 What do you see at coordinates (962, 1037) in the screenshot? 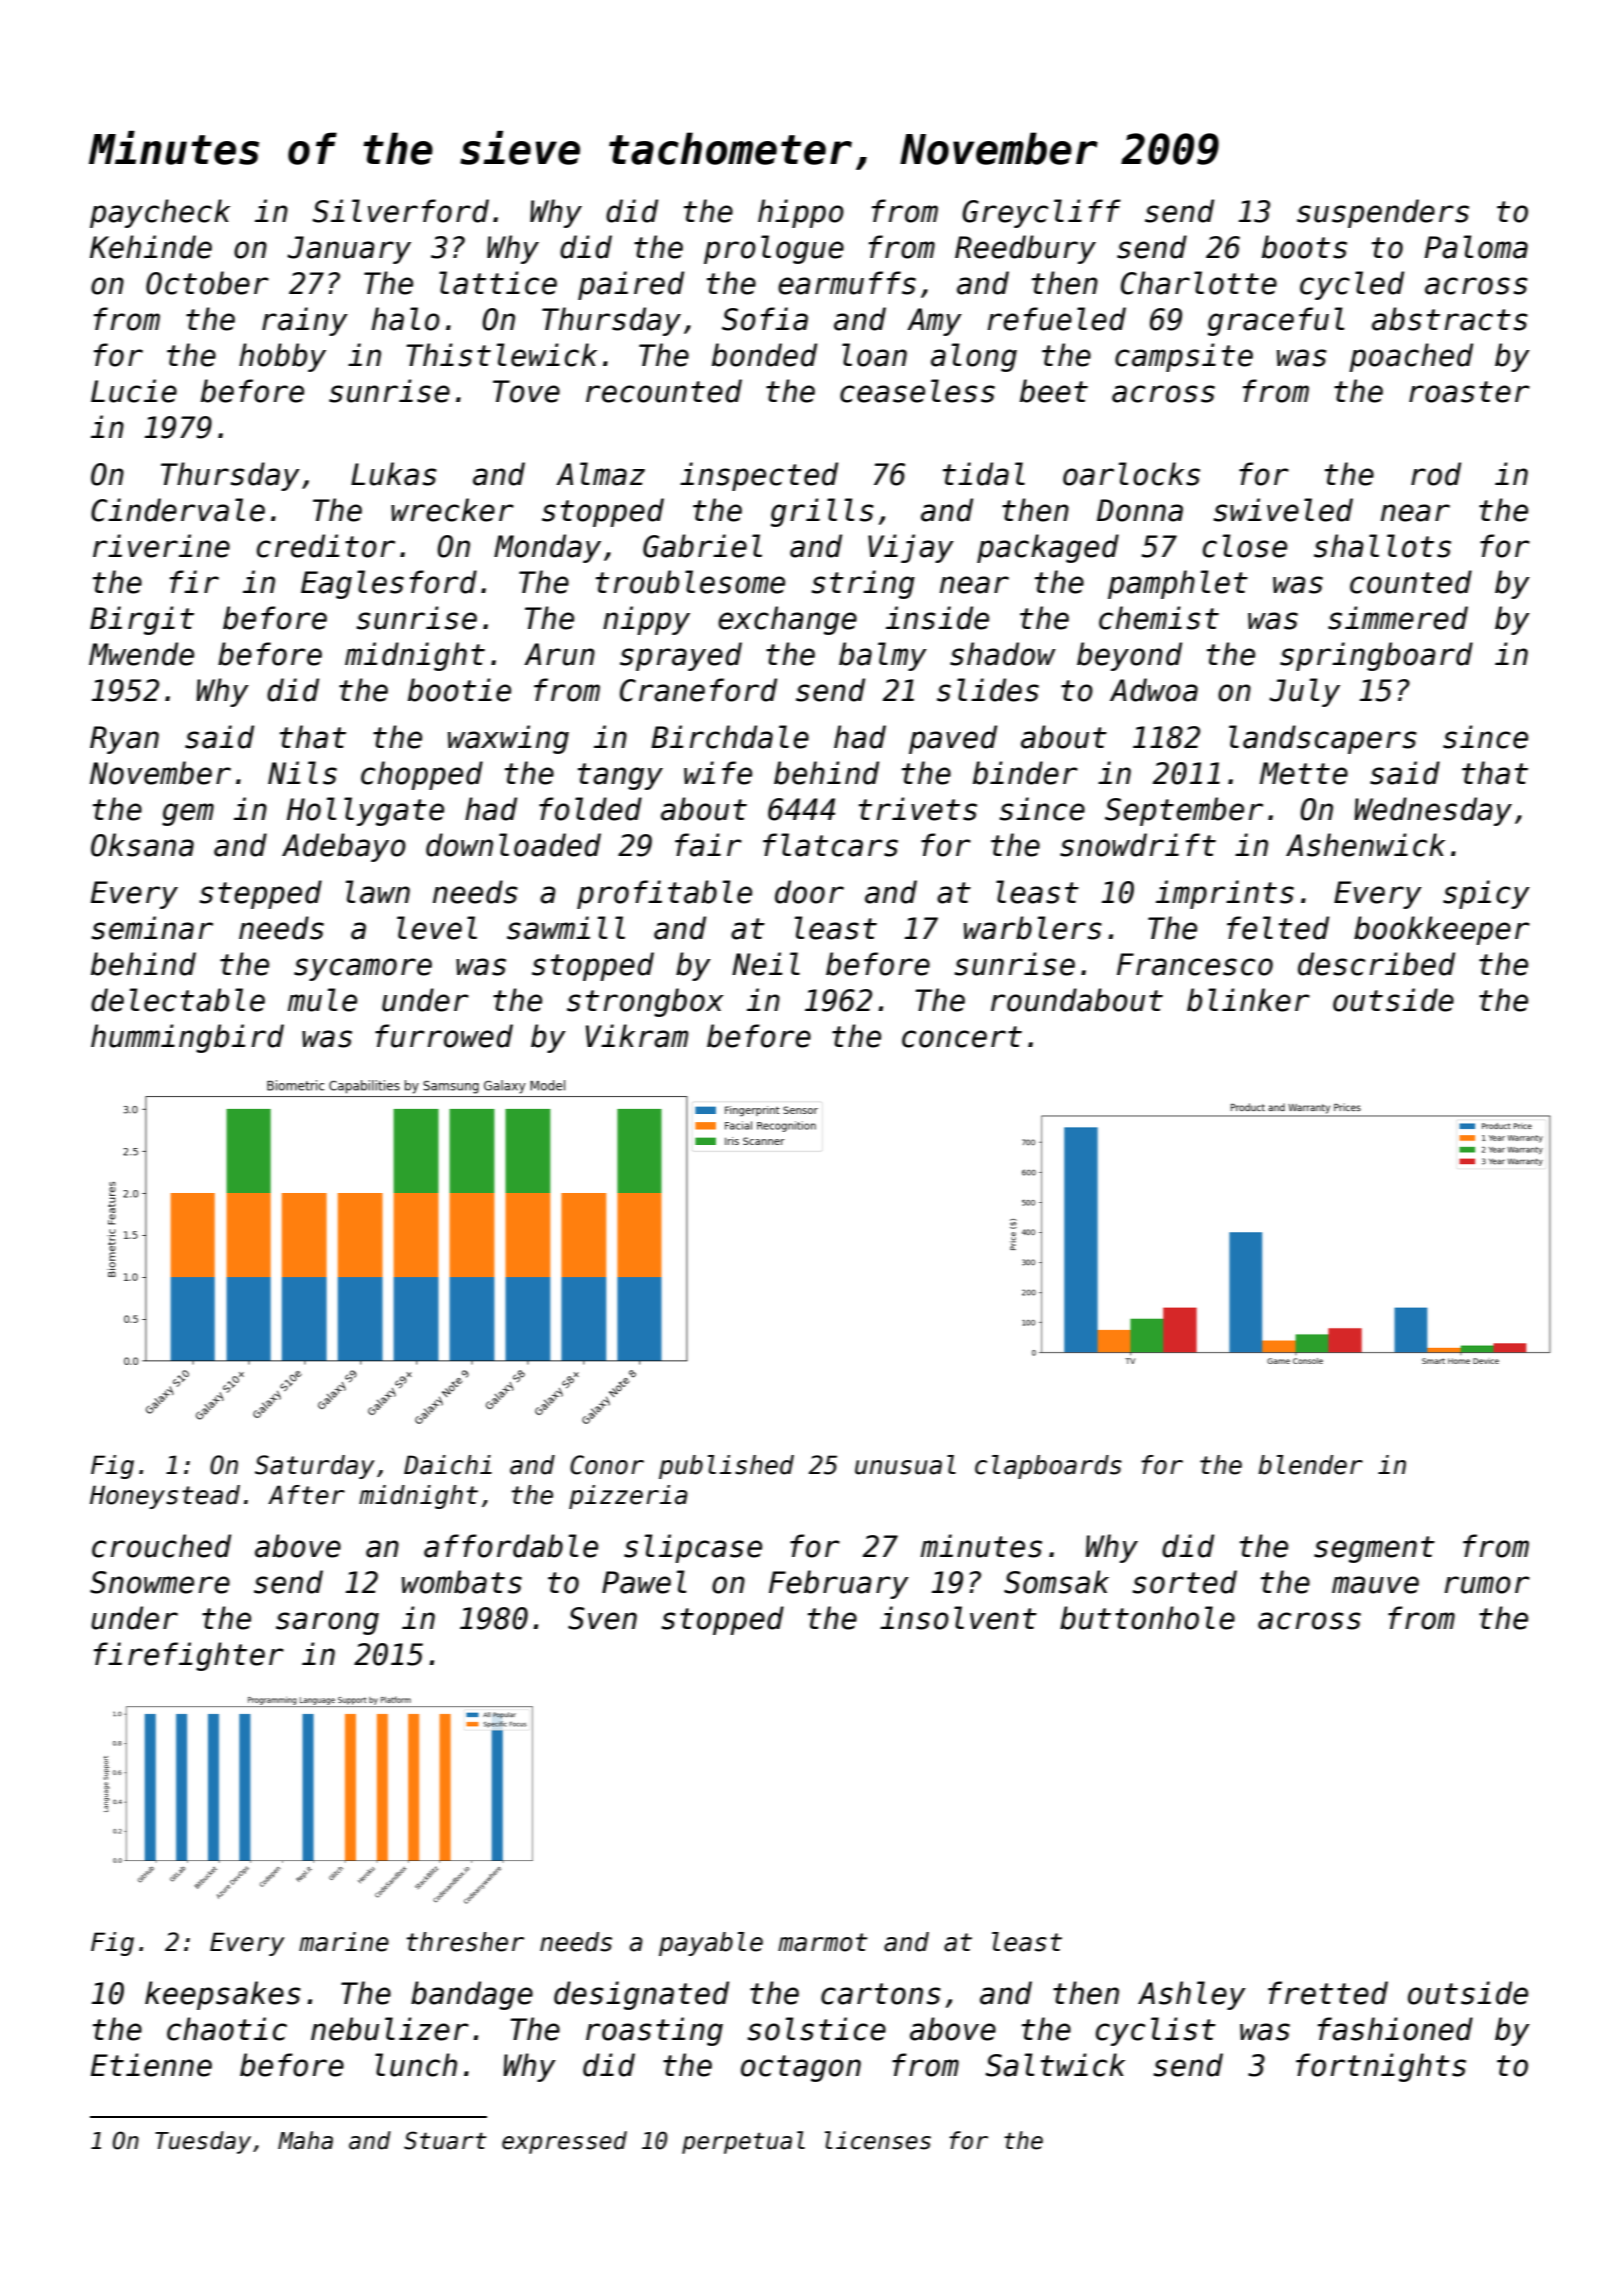
I see `concert` at bounding box center [962, 1037].
